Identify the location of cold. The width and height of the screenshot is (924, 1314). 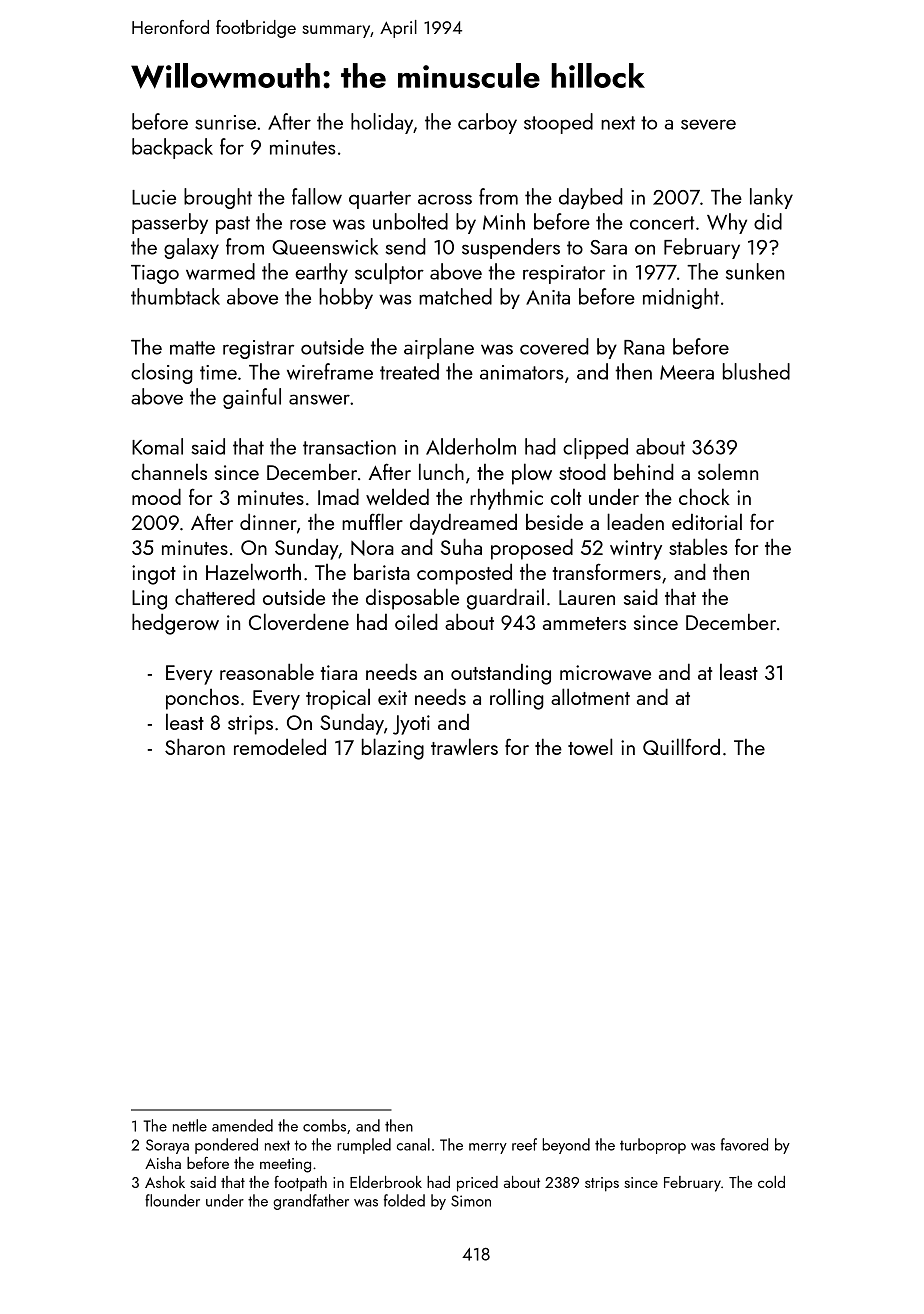
(771, 1182).
